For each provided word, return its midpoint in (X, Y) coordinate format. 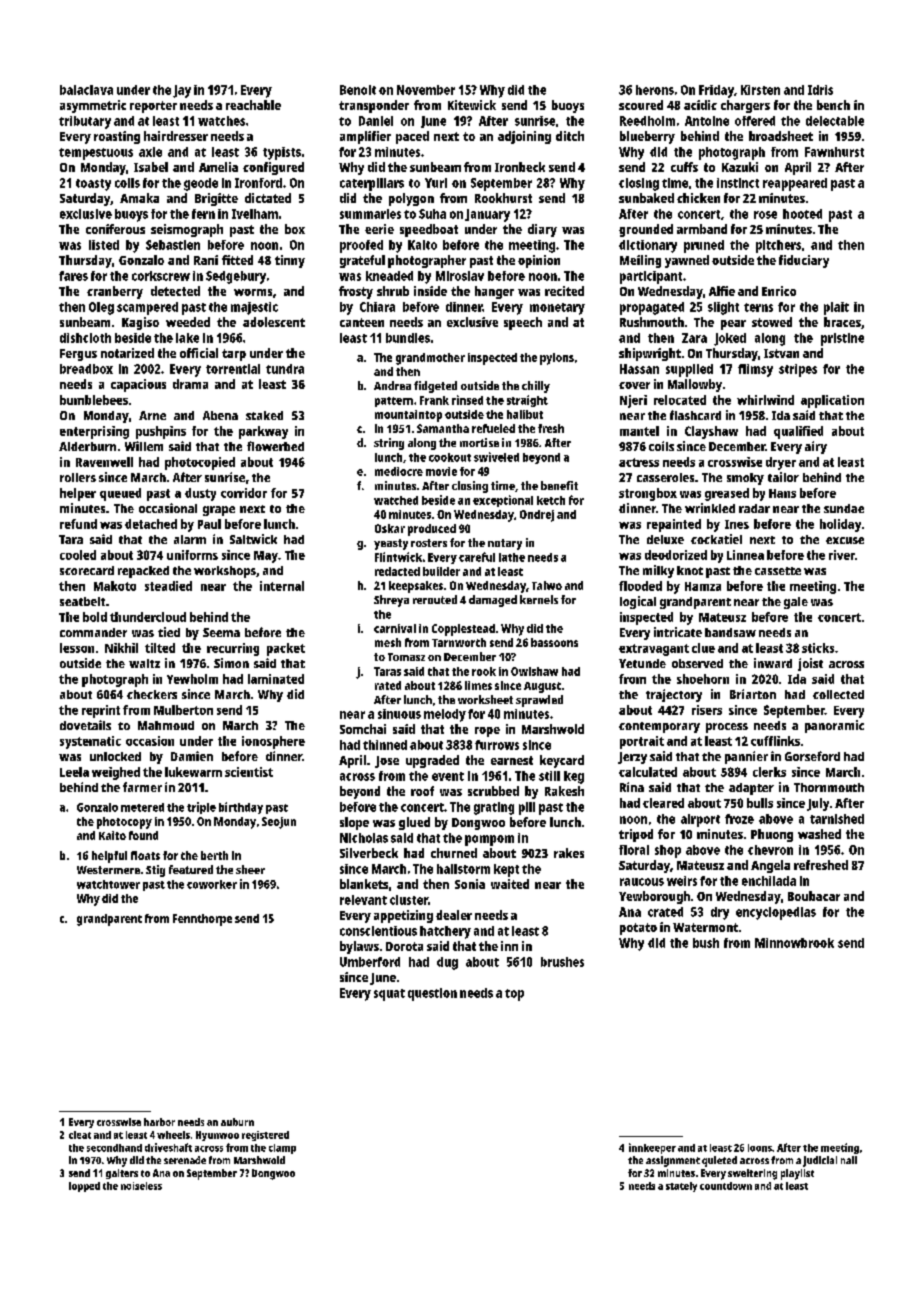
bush (706, 943)
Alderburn (87, 446)
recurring (233, 649)
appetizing (403, 916)
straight (527, 401)
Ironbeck (520, 167)
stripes (798, 370)
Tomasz (406, 657)
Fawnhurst (834, 152)
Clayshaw (711, 432)
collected (838, 694)
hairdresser (176, 136)
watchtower (108, 884)
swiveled (496, 457)
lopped (84, 1187)
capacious (138, 385)
